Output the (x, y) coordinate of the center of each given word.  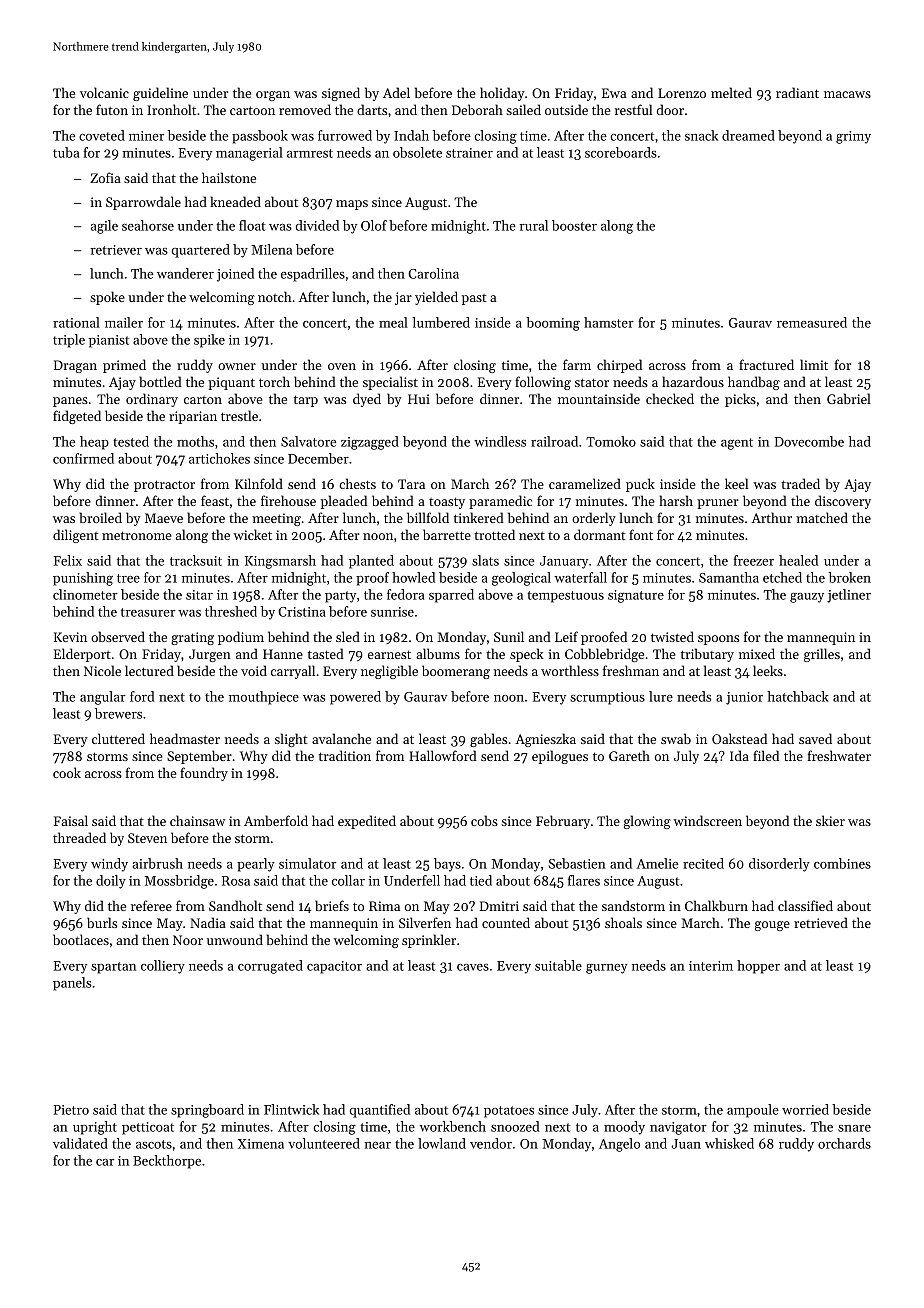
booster (574, 225)
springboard (207, 1111)
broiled (100, 517)
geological (521, 579)
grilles (822, 655)
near (377, 1145)
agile (104, 227)
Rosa (236, 881)
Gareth (629, 755)
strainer (469, 153)
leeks (768, 670)
